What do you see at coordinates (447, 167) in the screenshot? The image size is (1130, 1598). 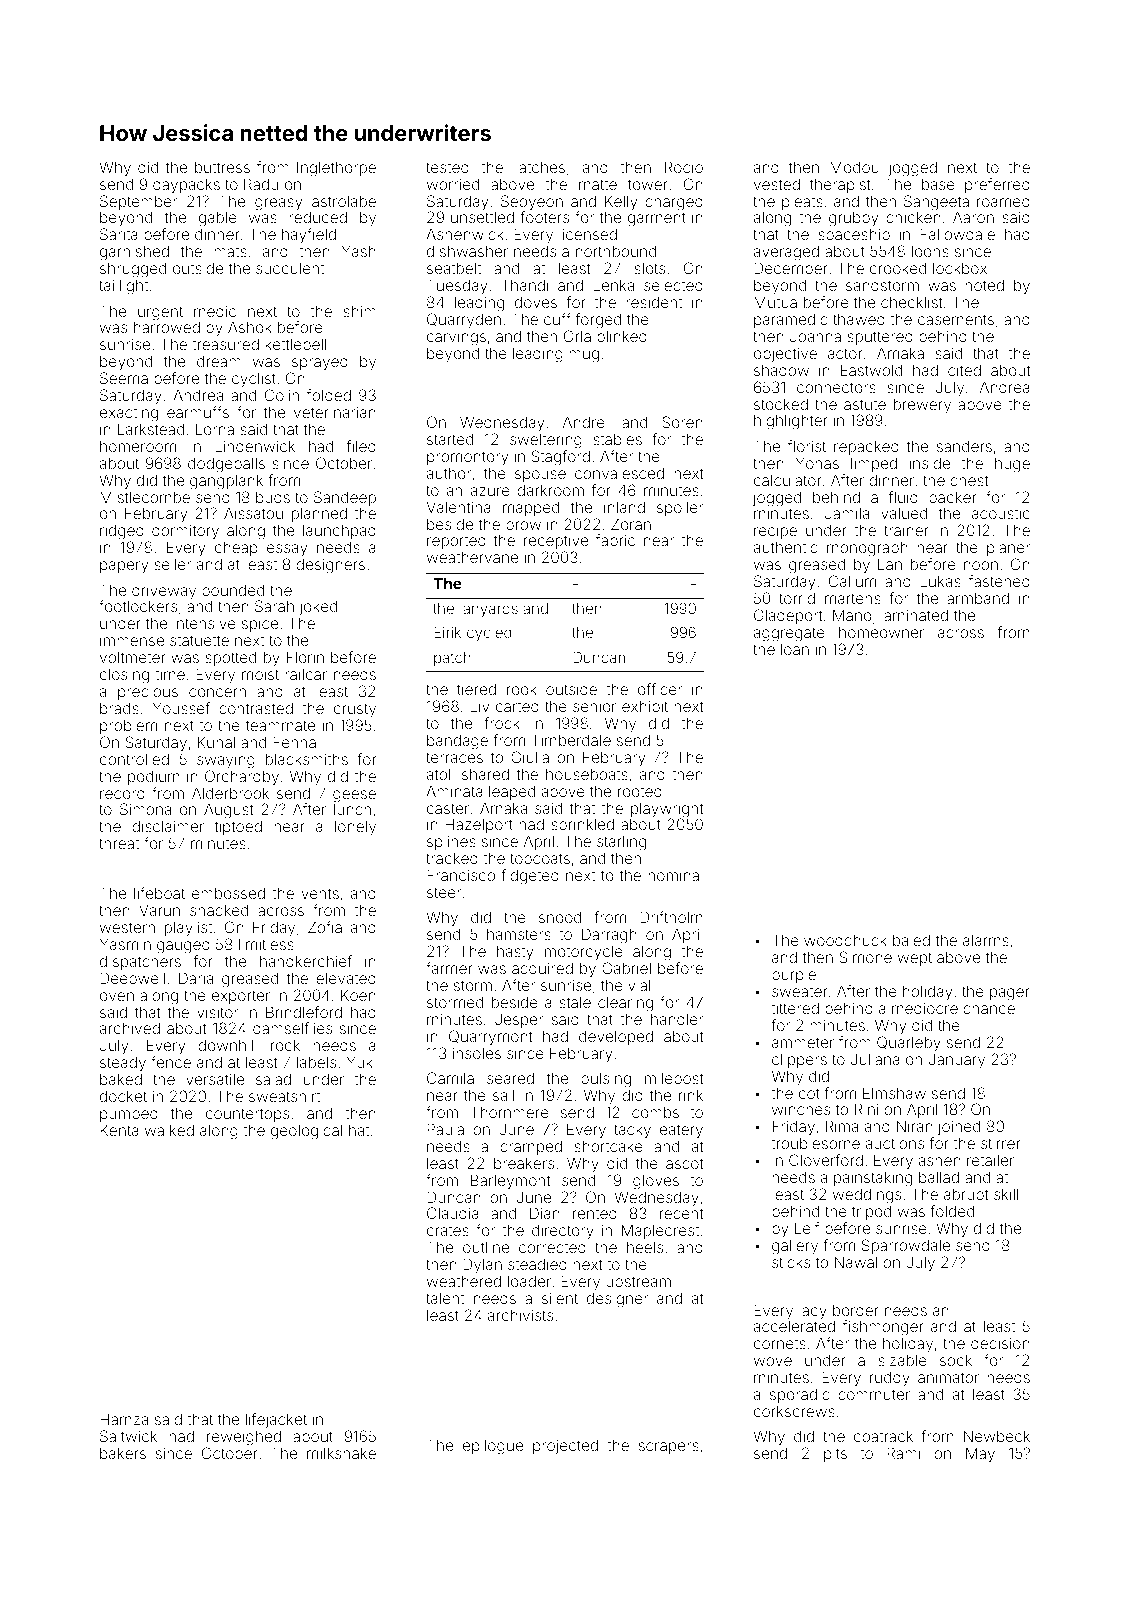 I see `tested` at bounding box center [447, 167].
